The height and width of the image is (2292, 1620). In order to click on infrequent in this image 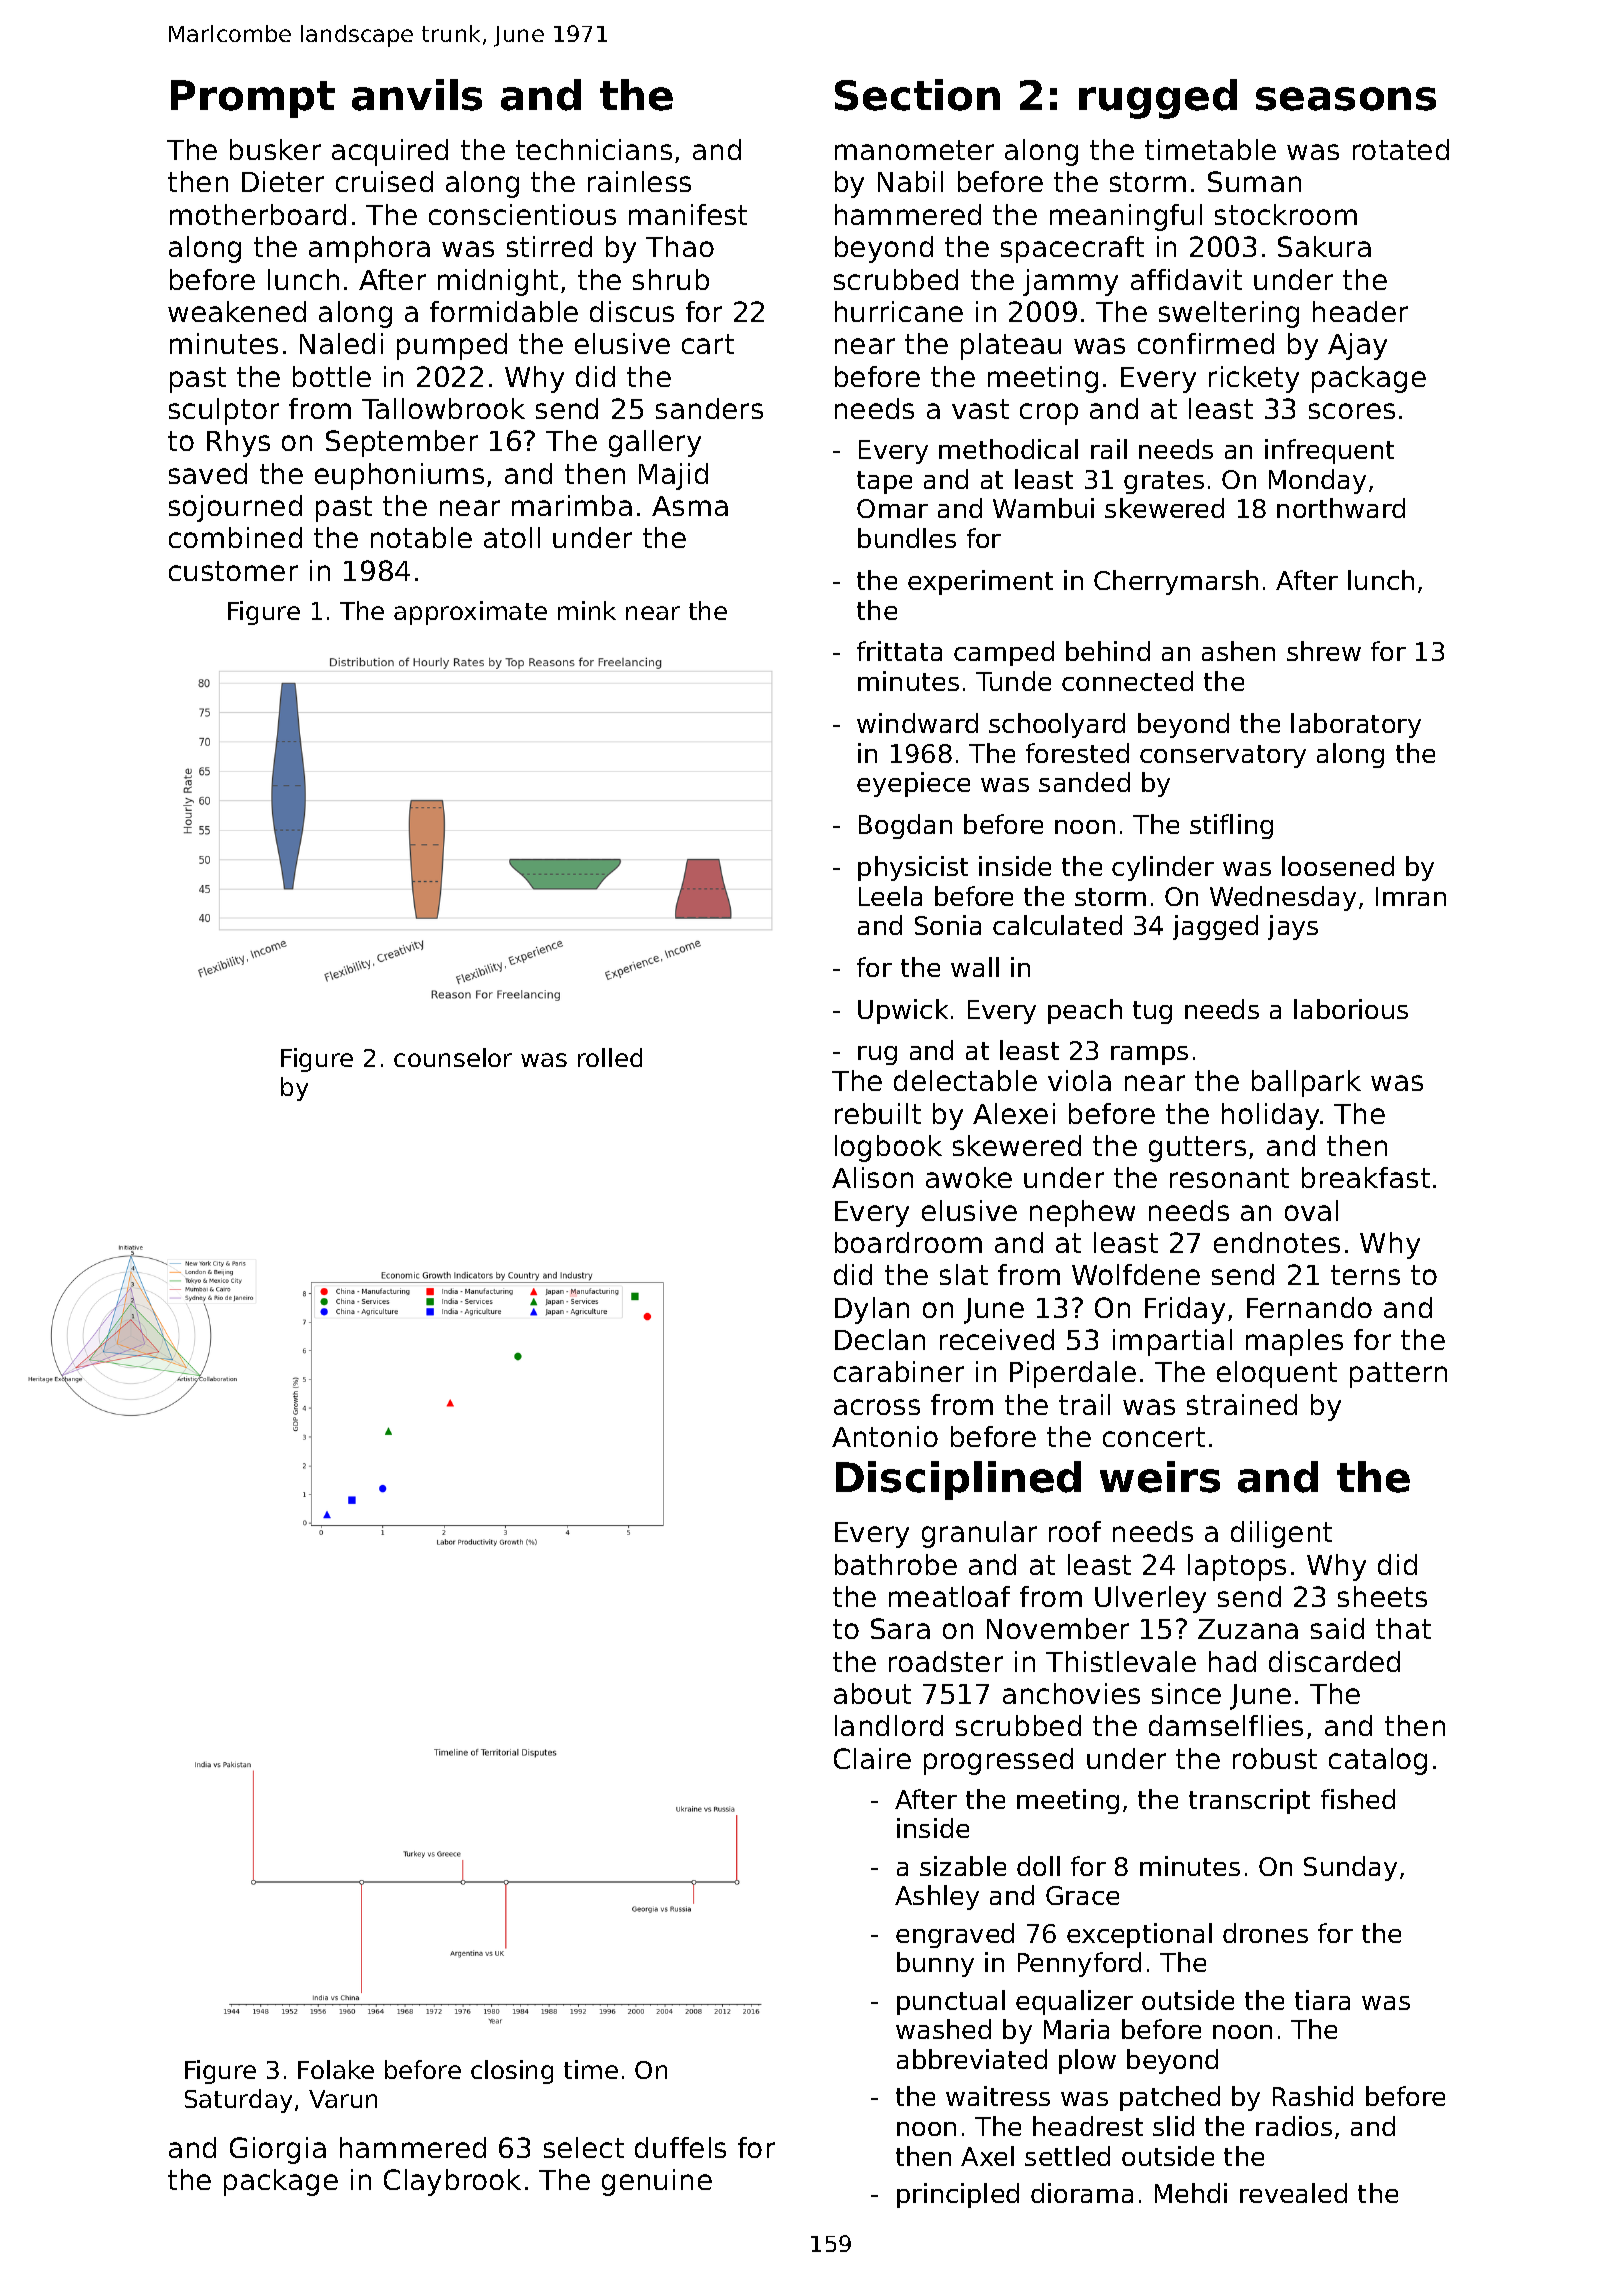, I will do `click(1329, 451)`.
